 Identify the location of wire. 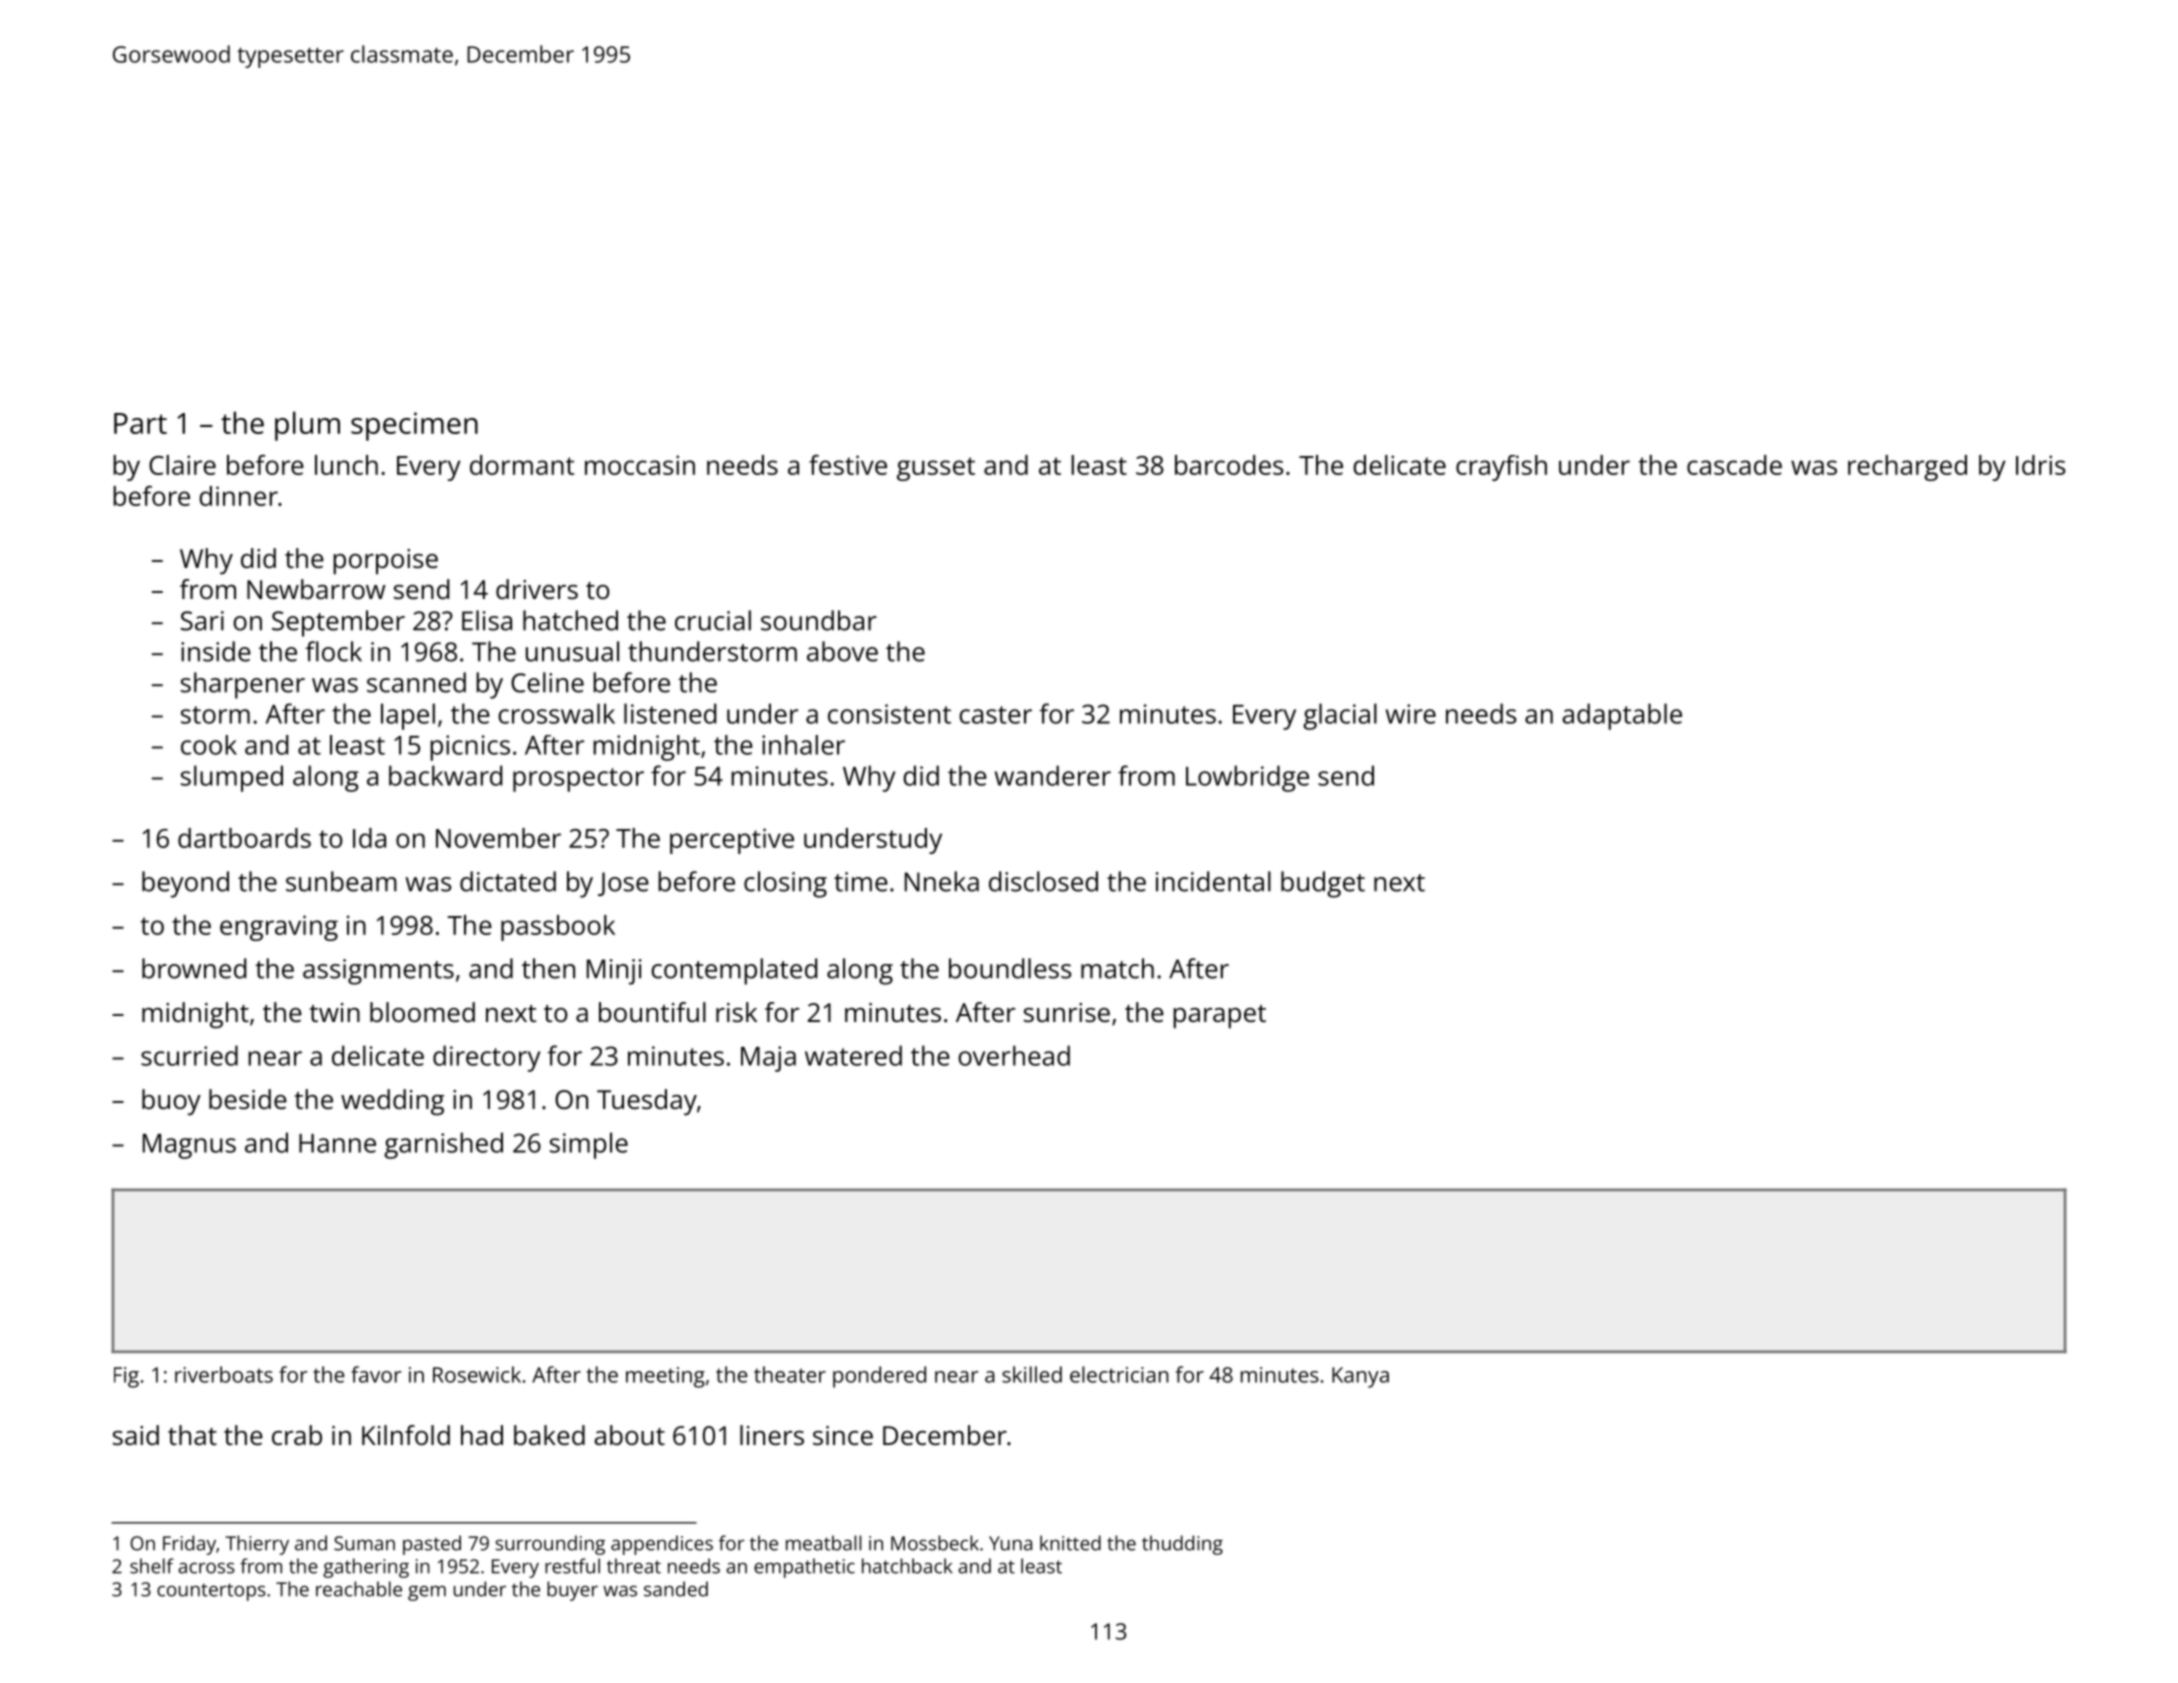
(1411, 714).
